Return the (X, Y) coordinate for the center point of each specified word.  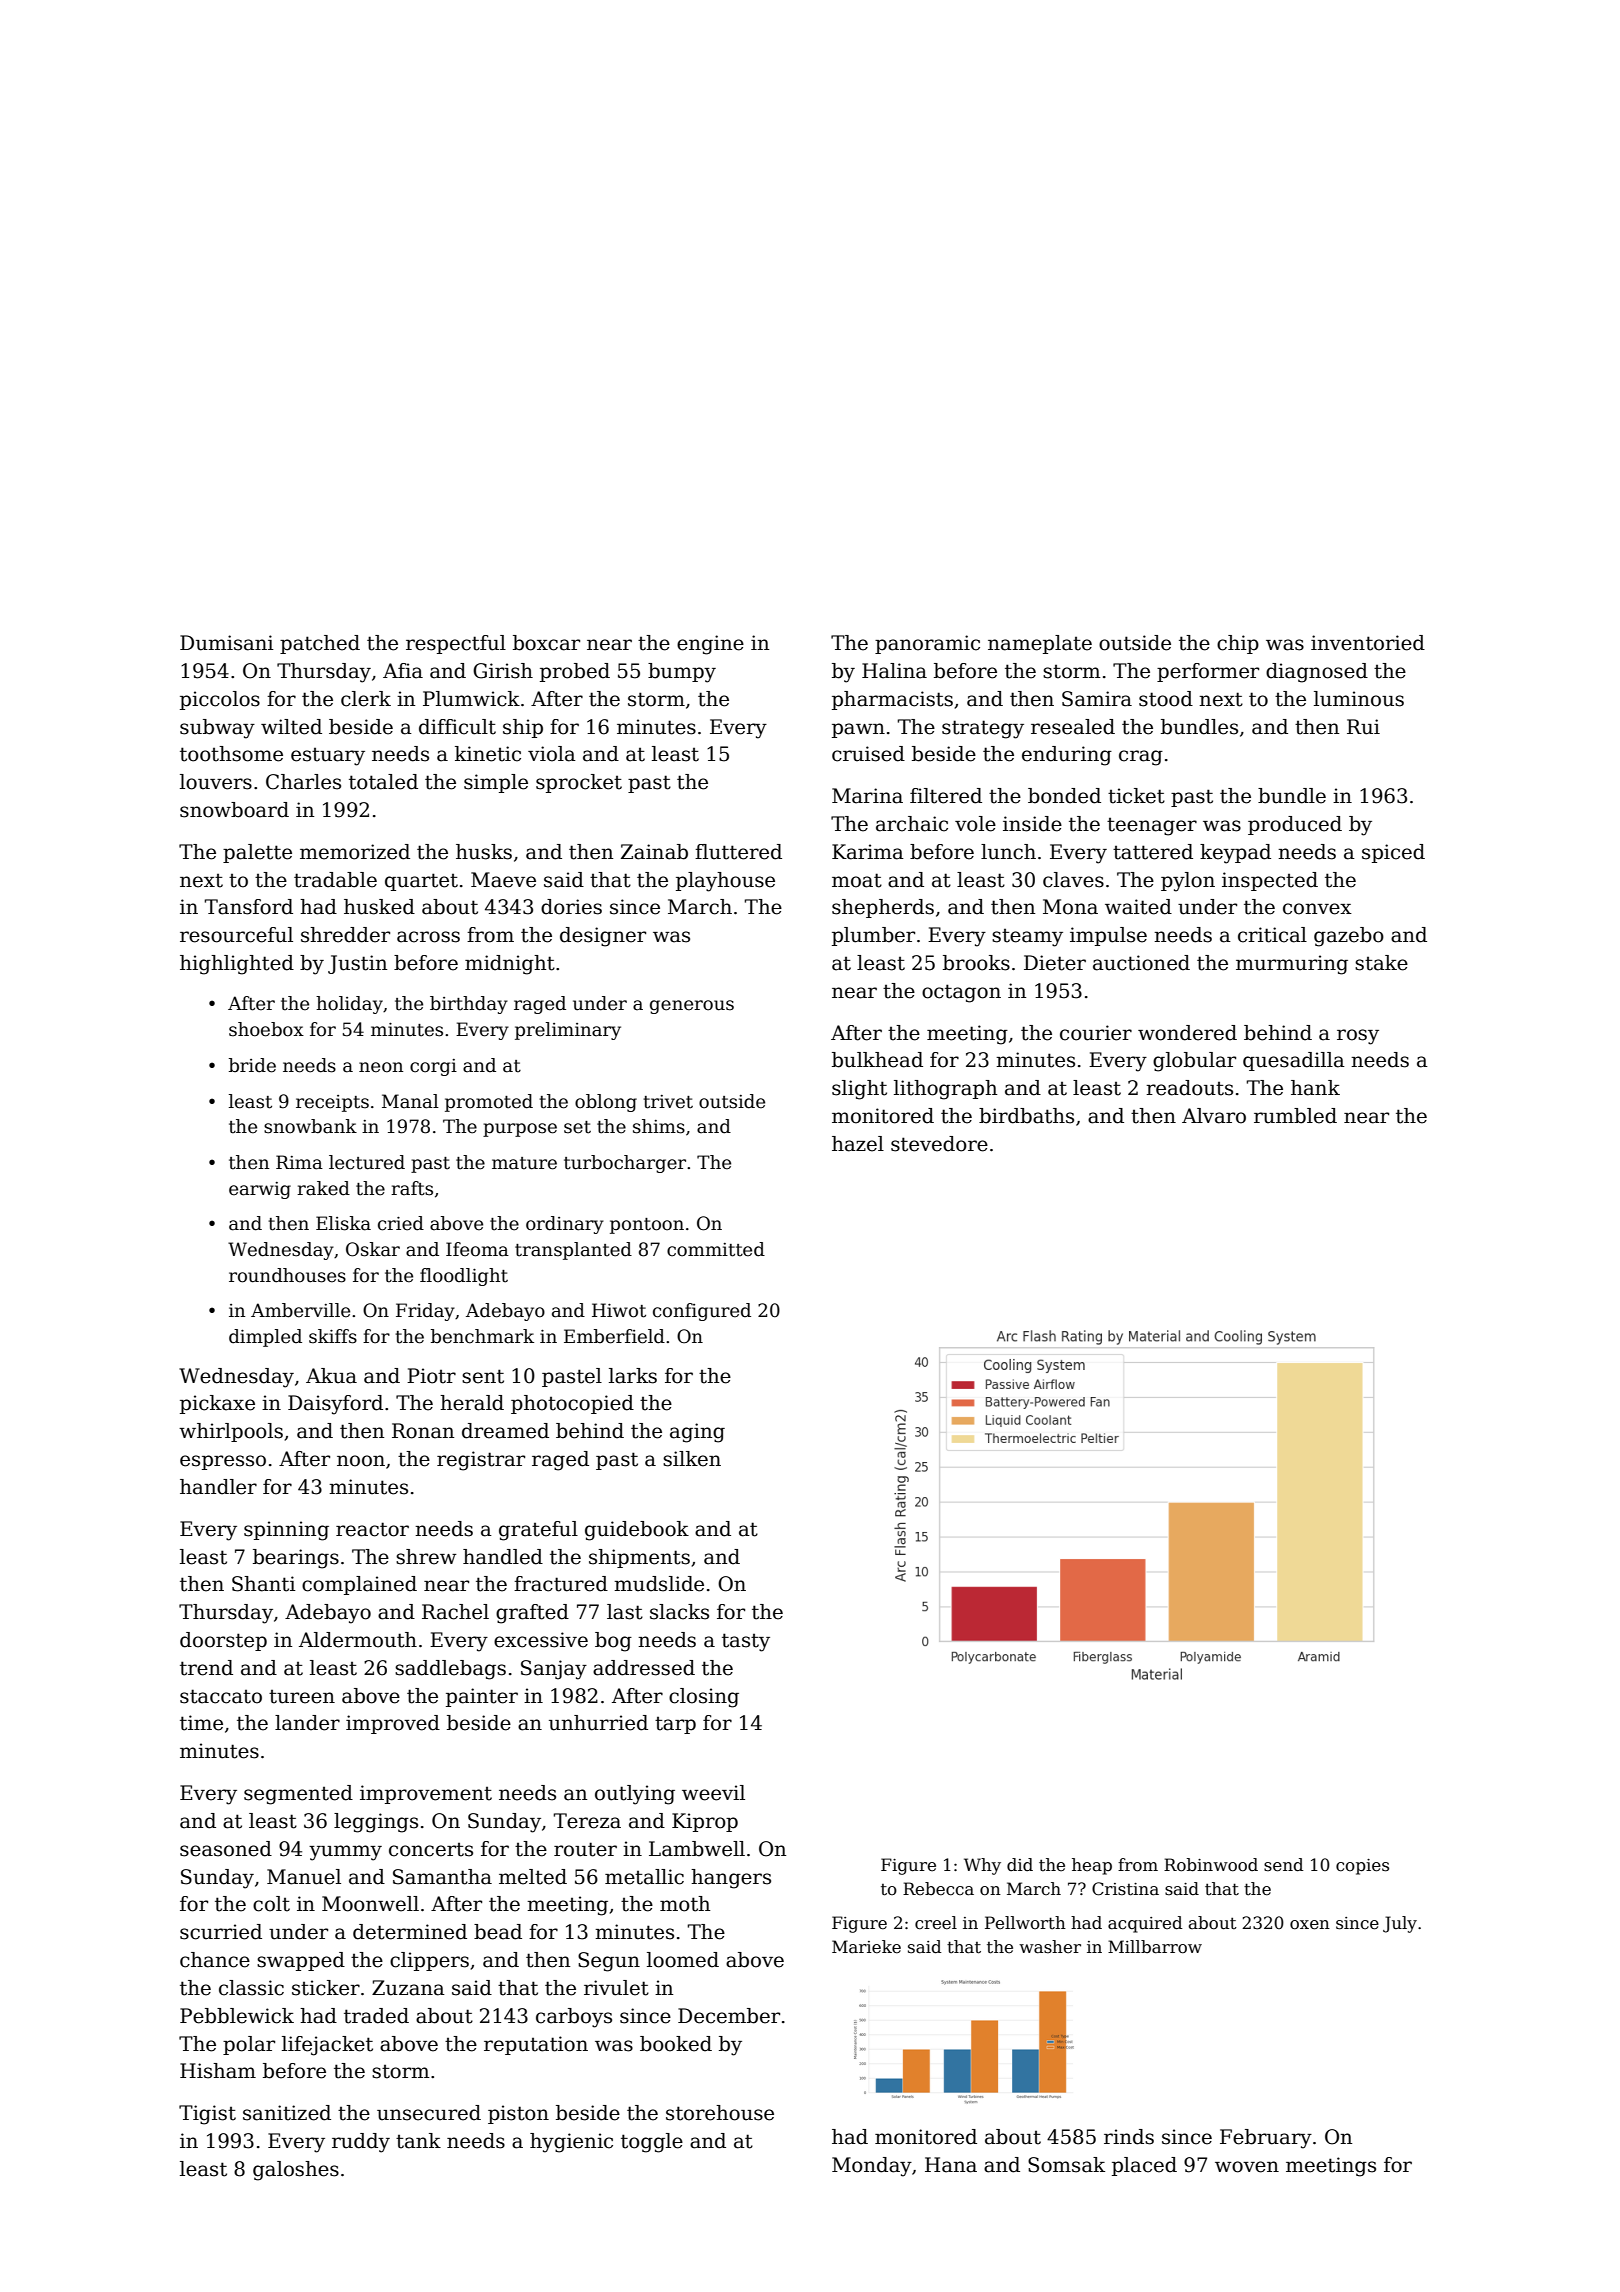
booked (676, 2044)
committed (716, 1249)
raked (323, 1188)
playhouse (725, 882)
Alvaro (1214, 1116)
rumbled (1295, 1116)
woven (1247, 2167)
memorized (355, 852)
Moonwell (370, 1904)
